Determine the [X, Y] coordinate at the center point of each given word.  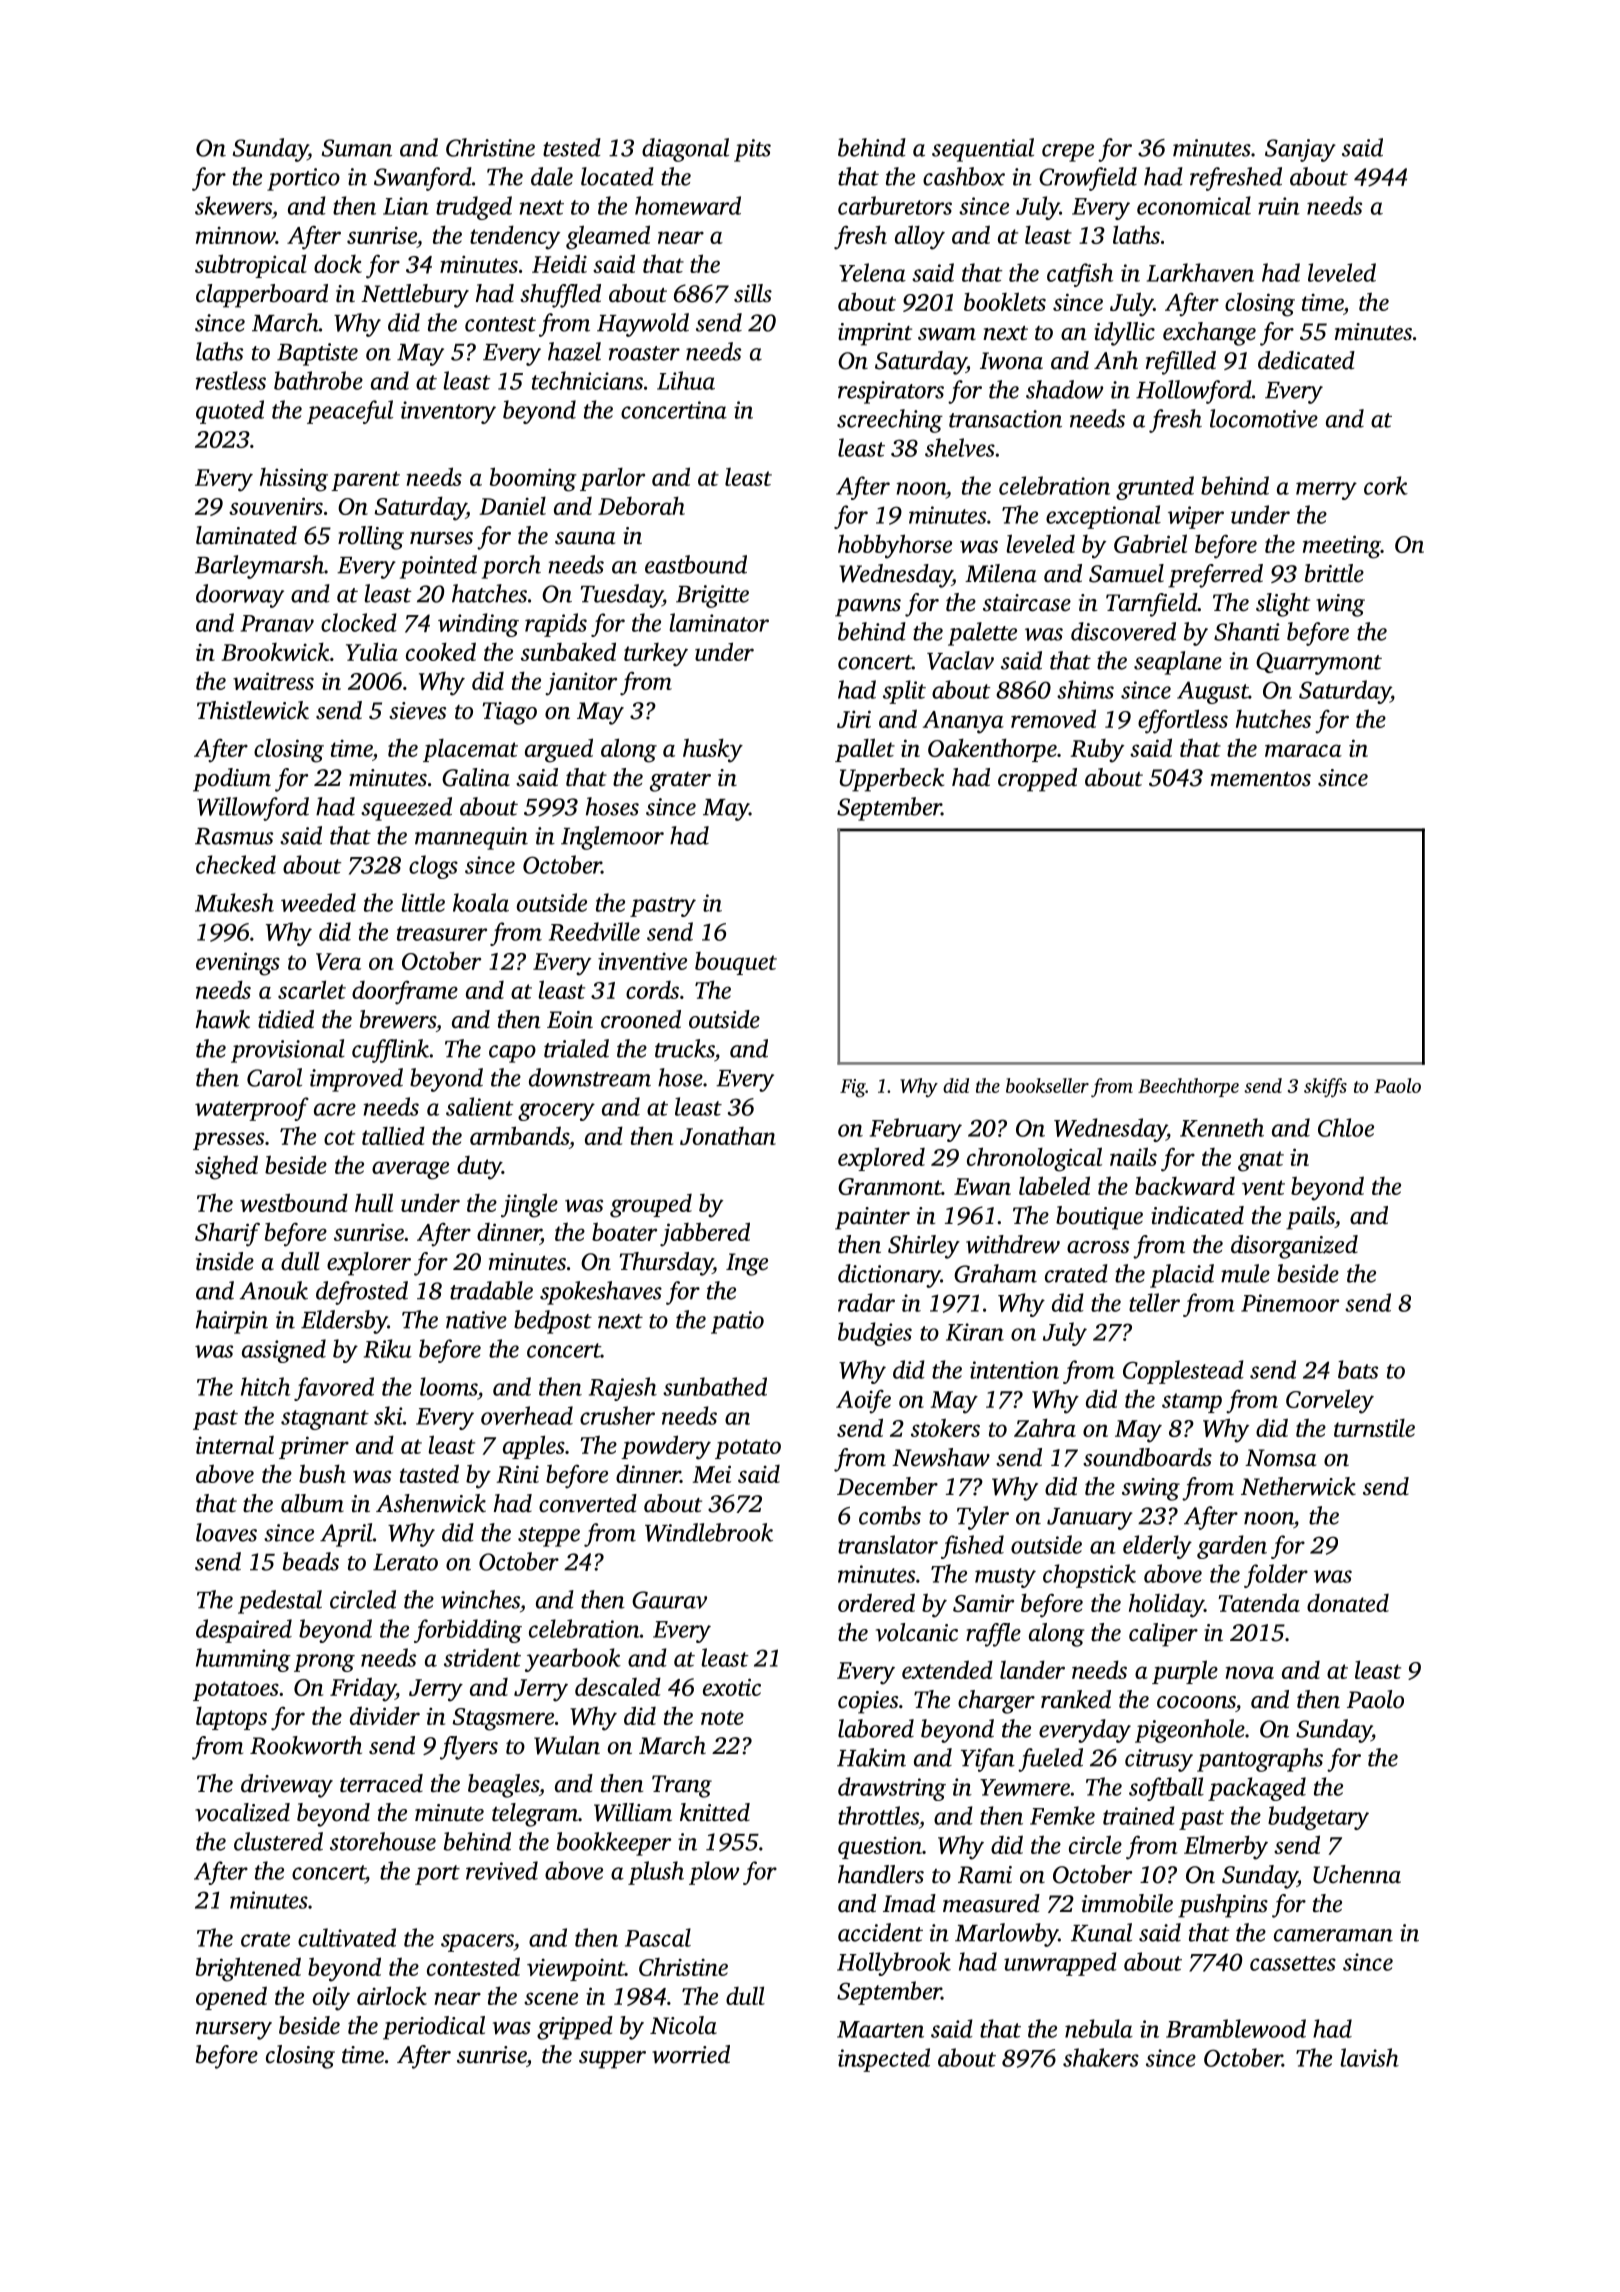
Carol [274, 1077]
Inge [747, 1264]
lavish [1369, 2057]
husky [713, 750]
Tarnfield [1152, 605]
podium [232, 780]
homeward [688, 205]
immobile [1127, 1903]
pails [1310, 1218]
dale [552, 176]
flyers [469, 1748]
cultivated [347, 1937]
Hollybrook [894, 1964]
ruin [1279, 206]
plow [714, 1873]
